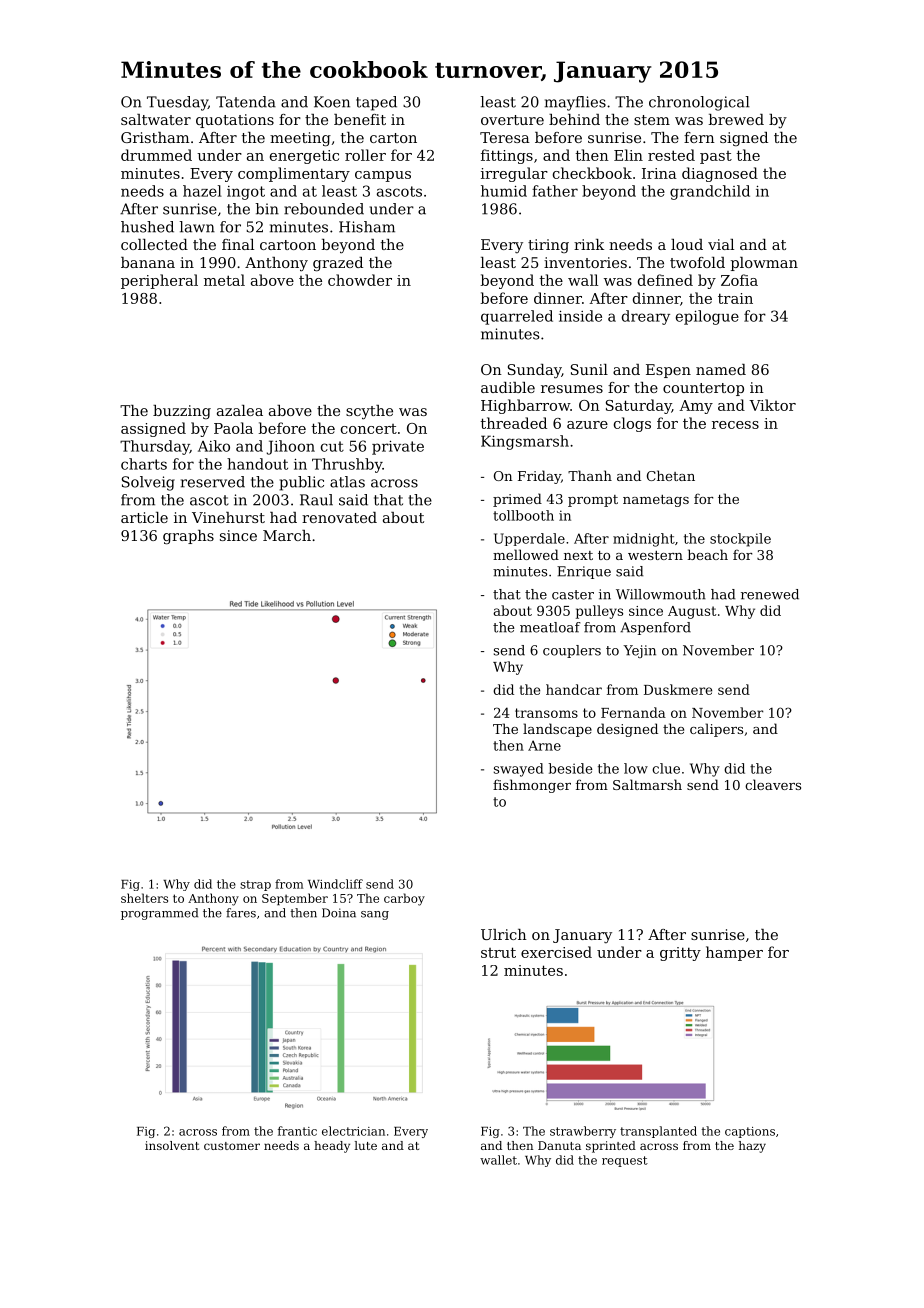 The image size is (924, 1308). Describe the element at coordinates (734, 953) in the document. I see `hamper` at that location.
